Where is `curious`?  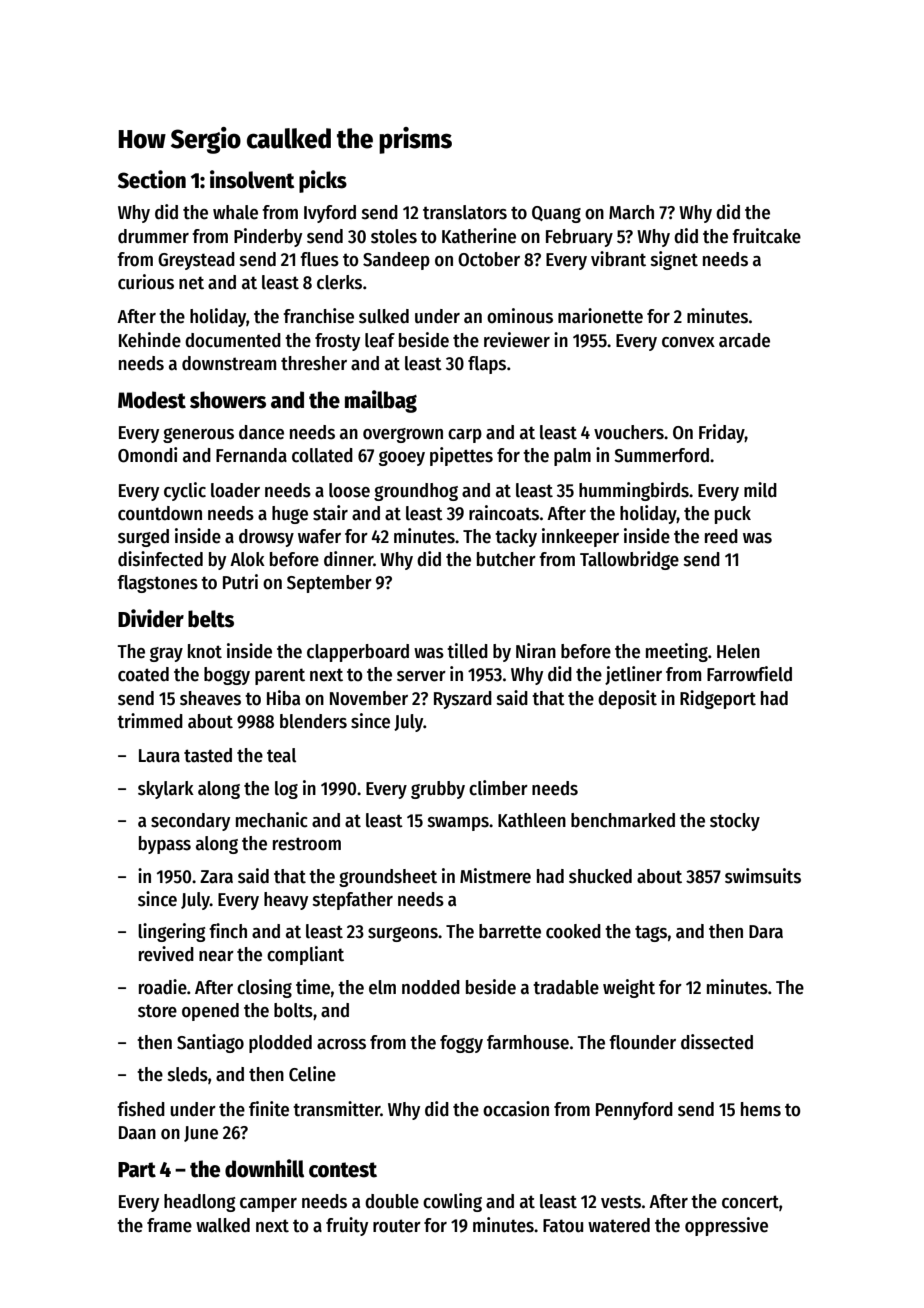 curious is located at coordinates (146, 282).
